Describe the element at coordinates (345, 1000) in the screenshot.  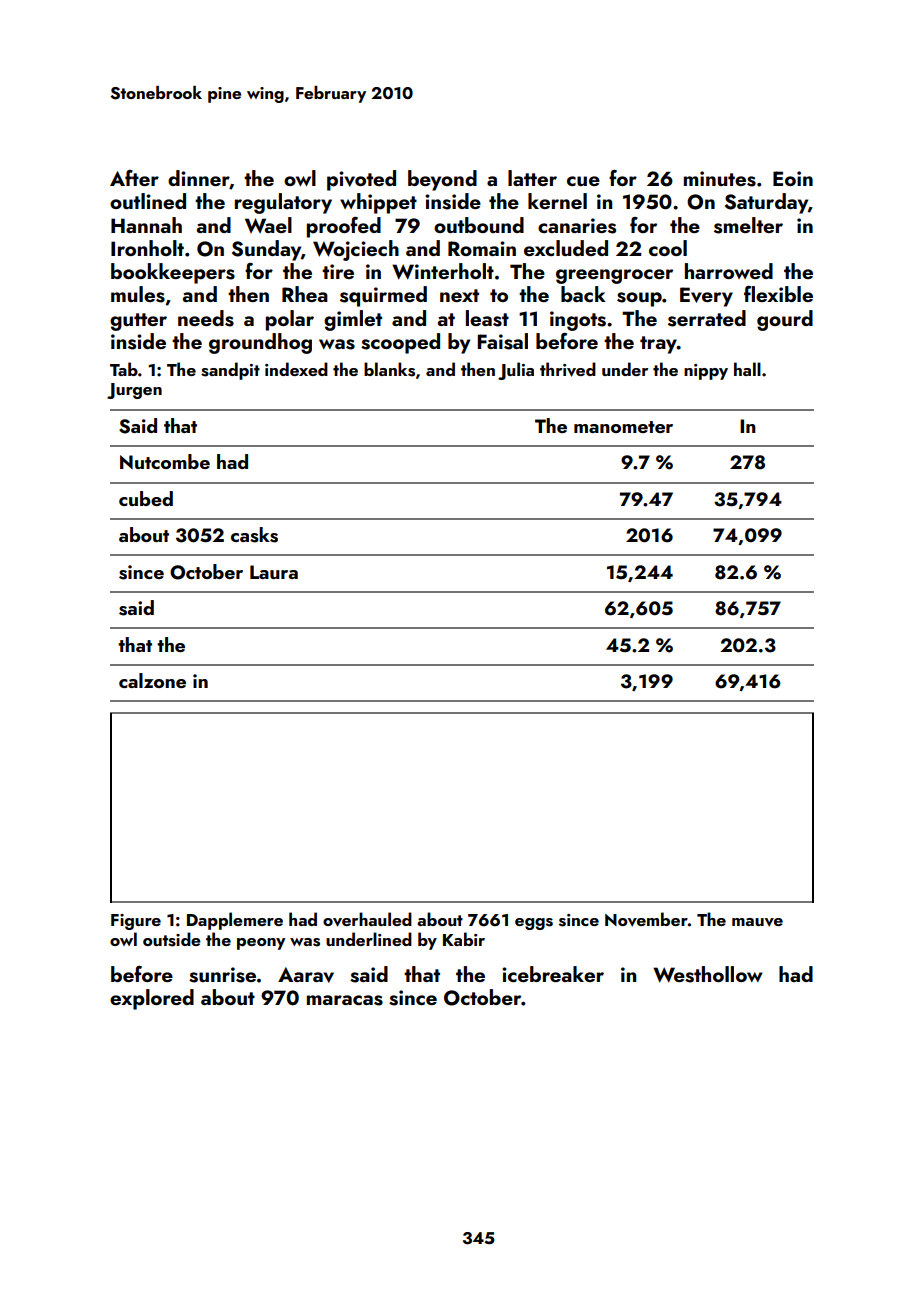
I see `maracas` at that location.
